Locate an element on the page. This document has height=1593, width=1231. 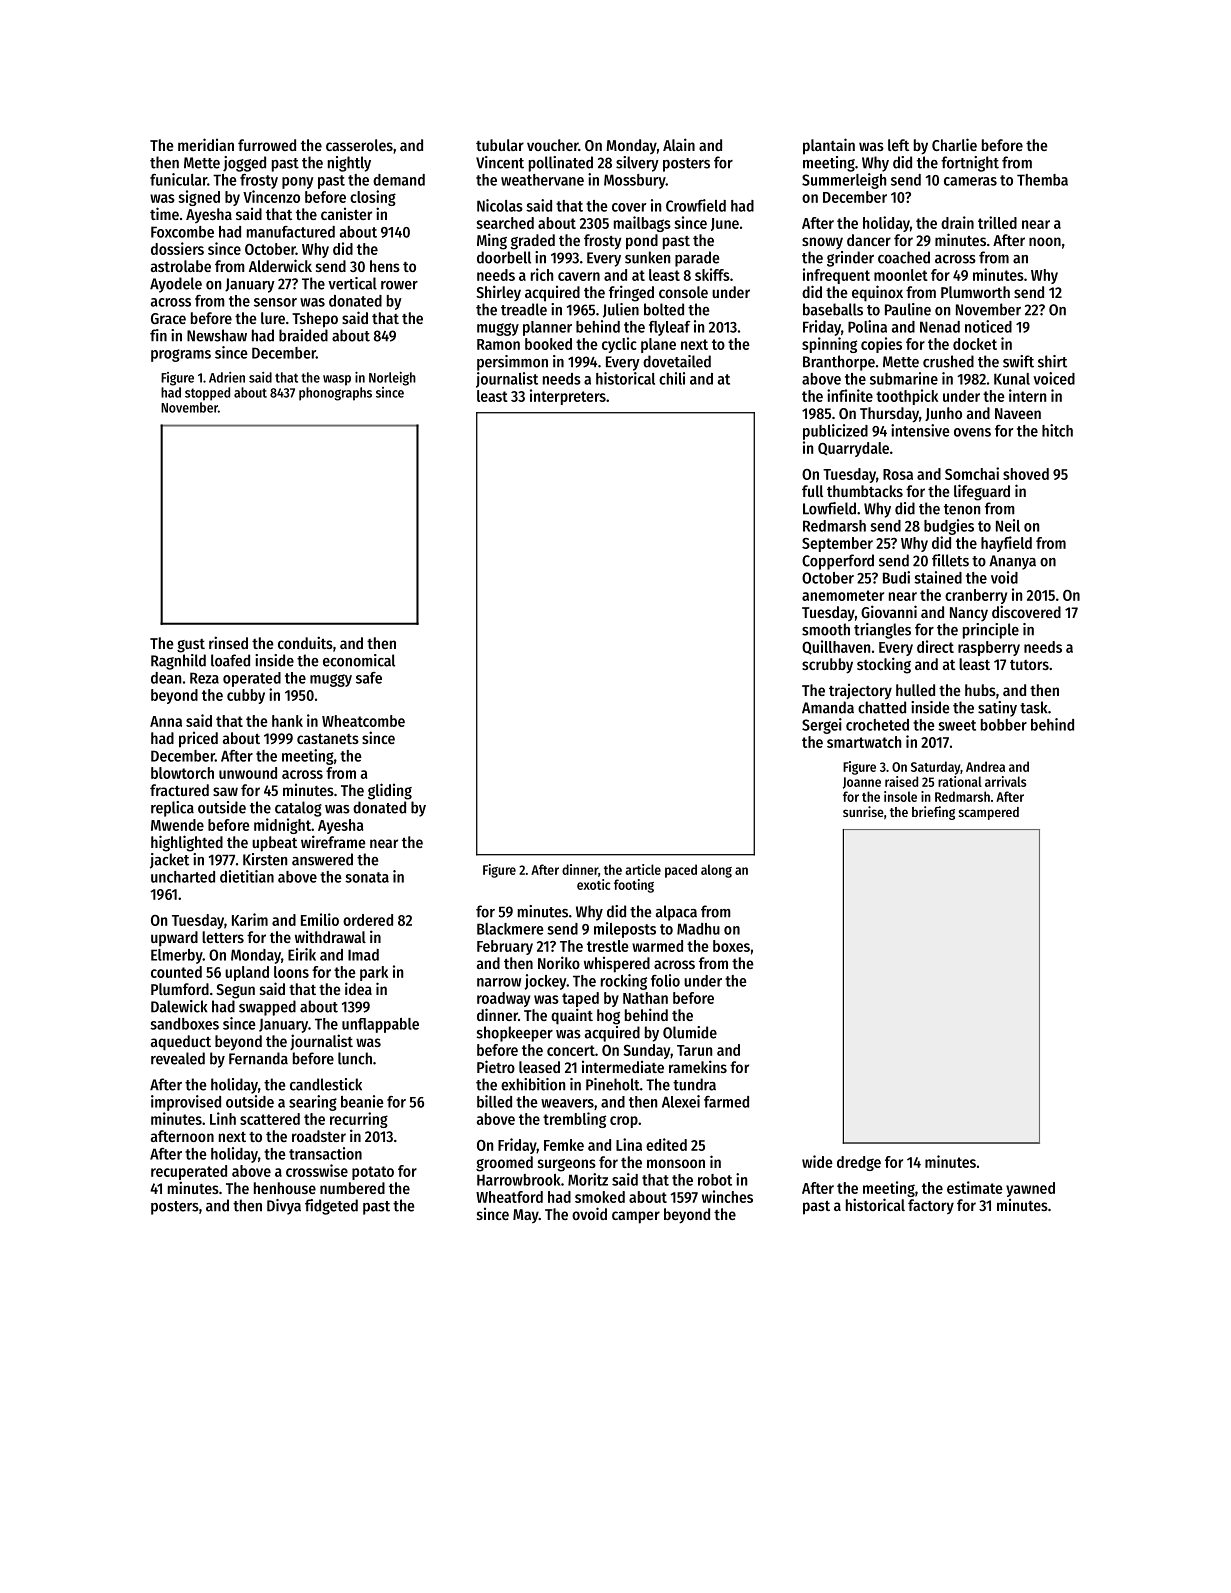
Alain is located at coordinates (679, 144).
